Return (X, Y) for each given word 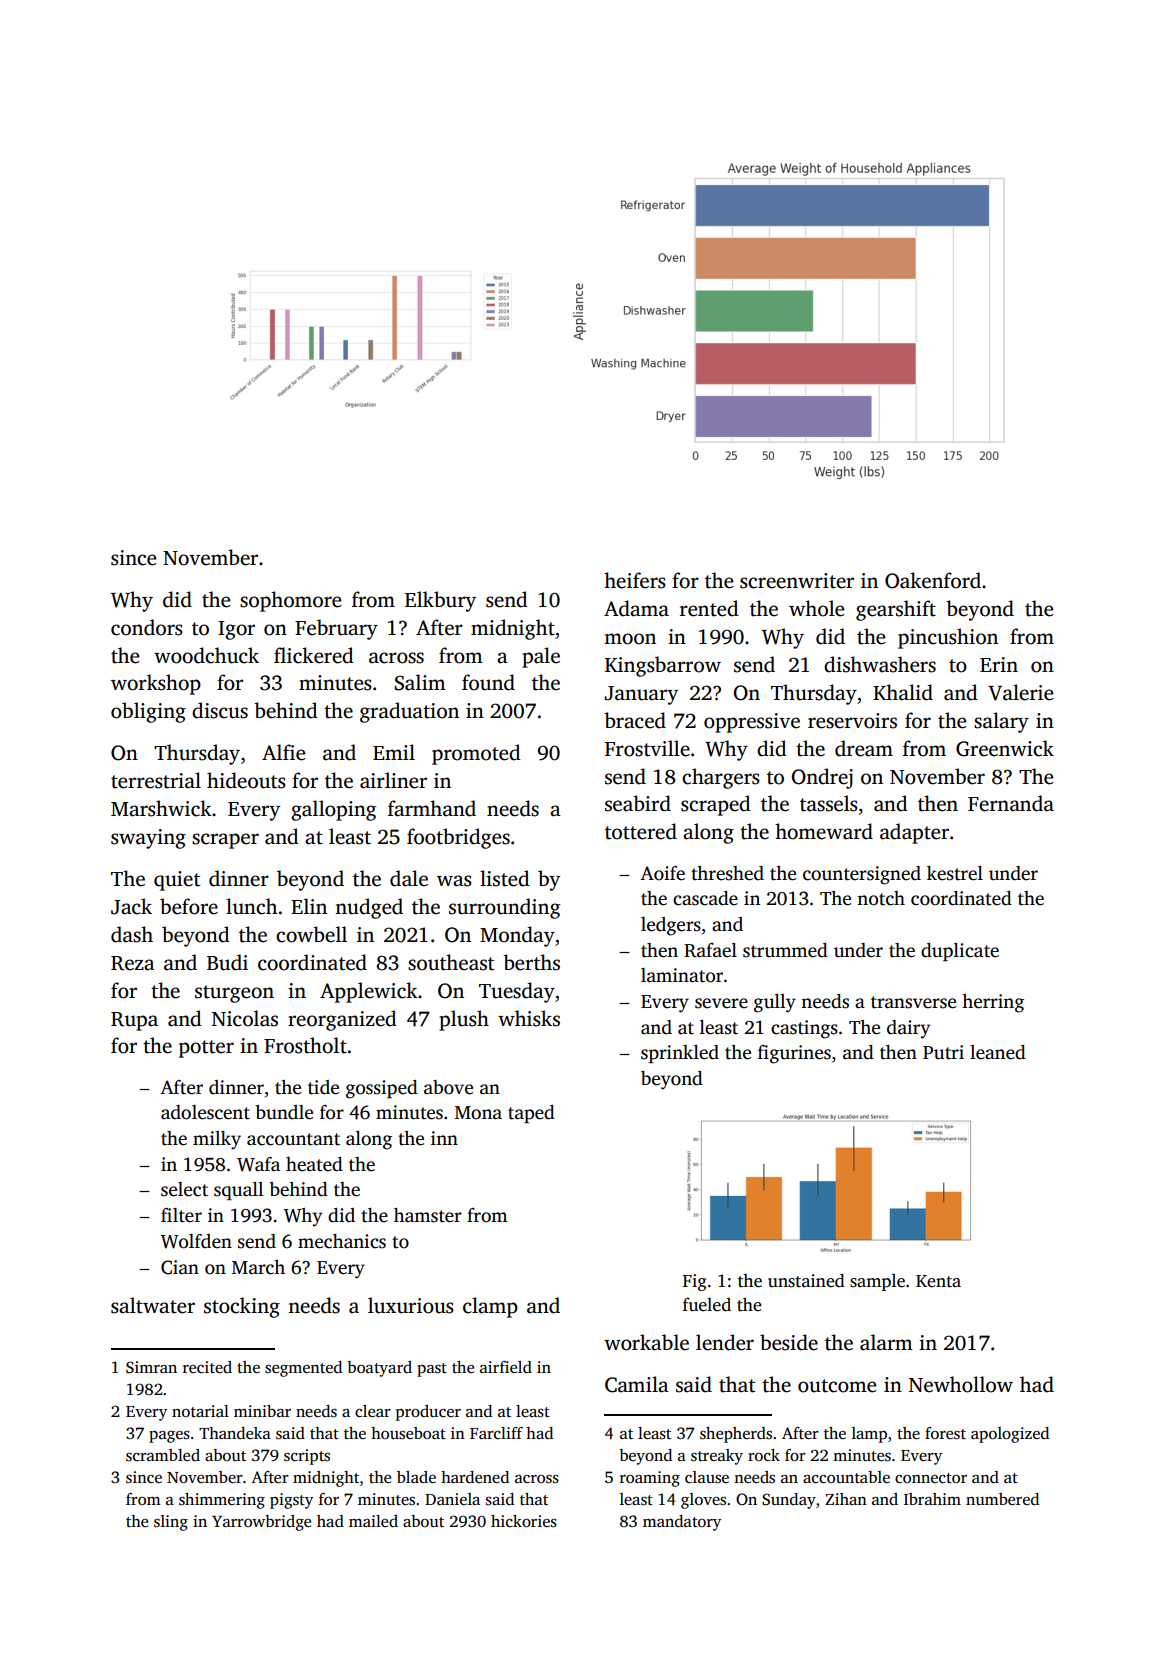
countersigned (862, 875)
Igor (236, 630)
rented (709, 608)
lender (725, 1342)
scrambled (163, 1455)
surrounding (504, 908)
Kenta (938, 1281)
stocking (242, 1307)
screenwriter (797, 581)
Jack (131, 906)
